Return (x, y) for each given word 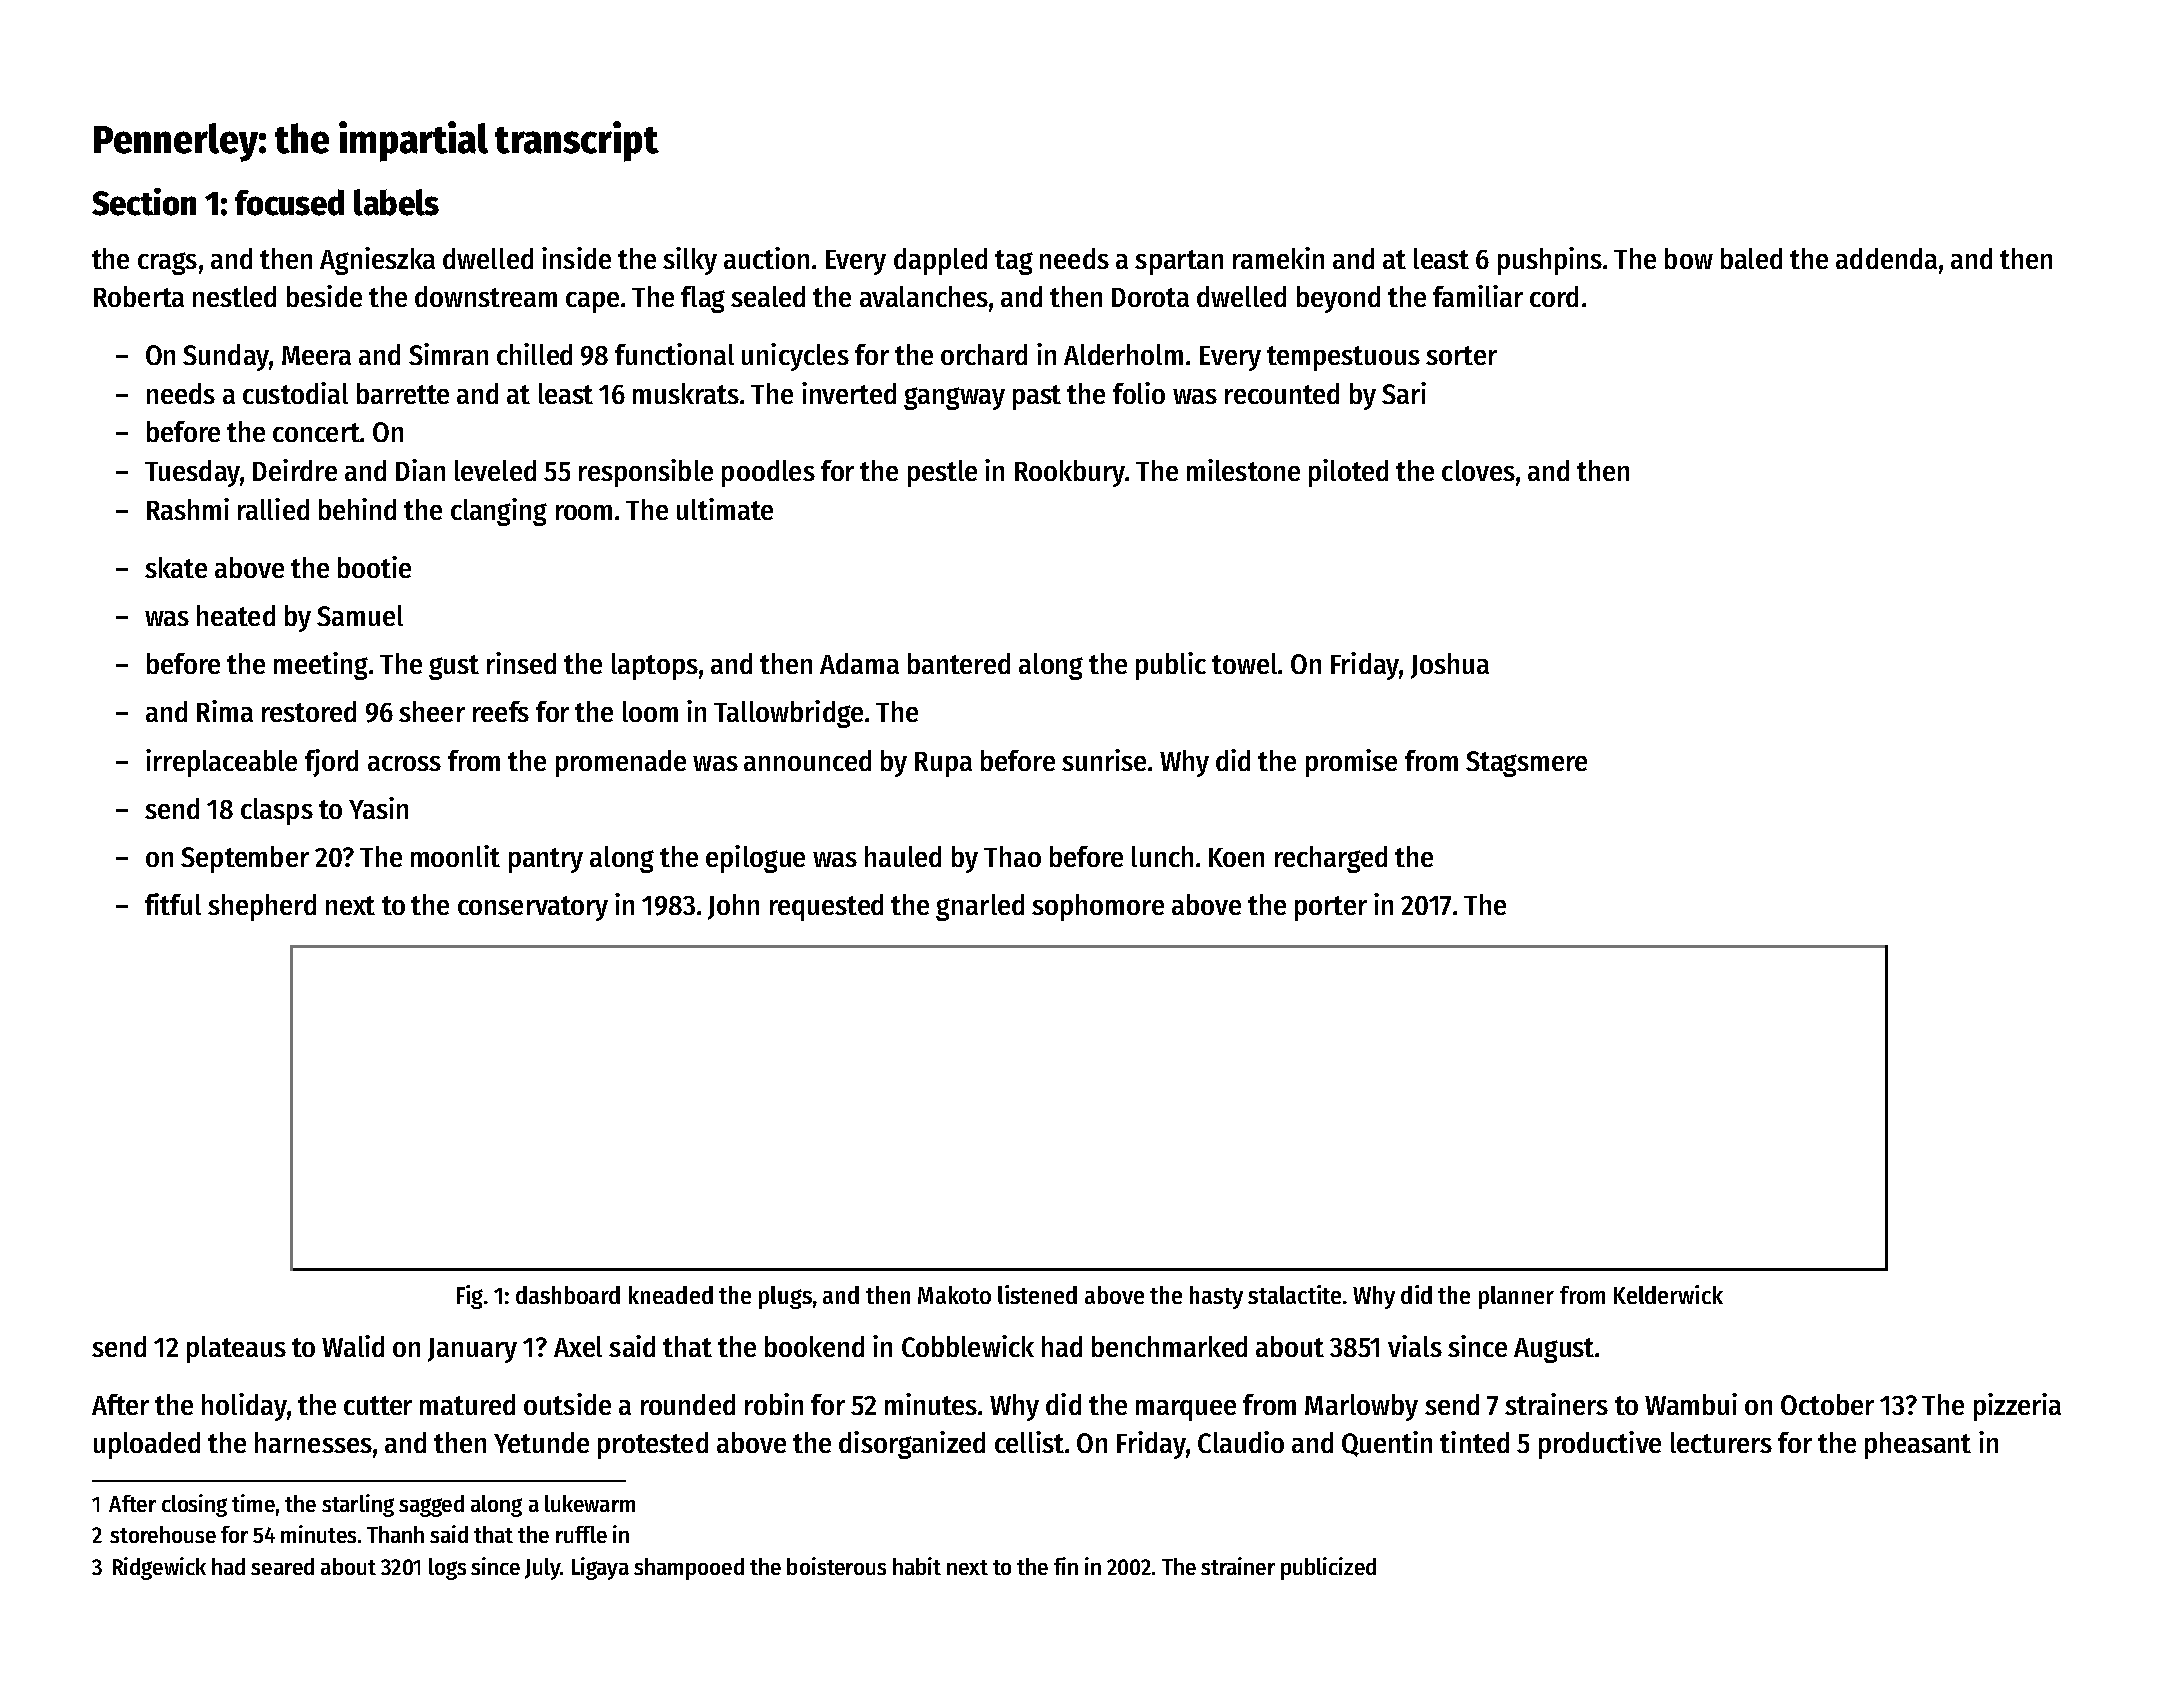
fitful (173, 904)
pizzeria (2017, 1407)
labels (396, 202)
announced (807, 760)
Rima (225, 711)
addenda (1886, 258)
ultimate (725, 509)
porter (1331, 908)
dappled (940, 261)
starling (358, 1505)
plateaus (236, 1349)
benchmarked (1169, 1346)
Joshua (1450, 666)
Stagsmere (1526, 764)
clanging (499, 512)
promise (1351, 763)
